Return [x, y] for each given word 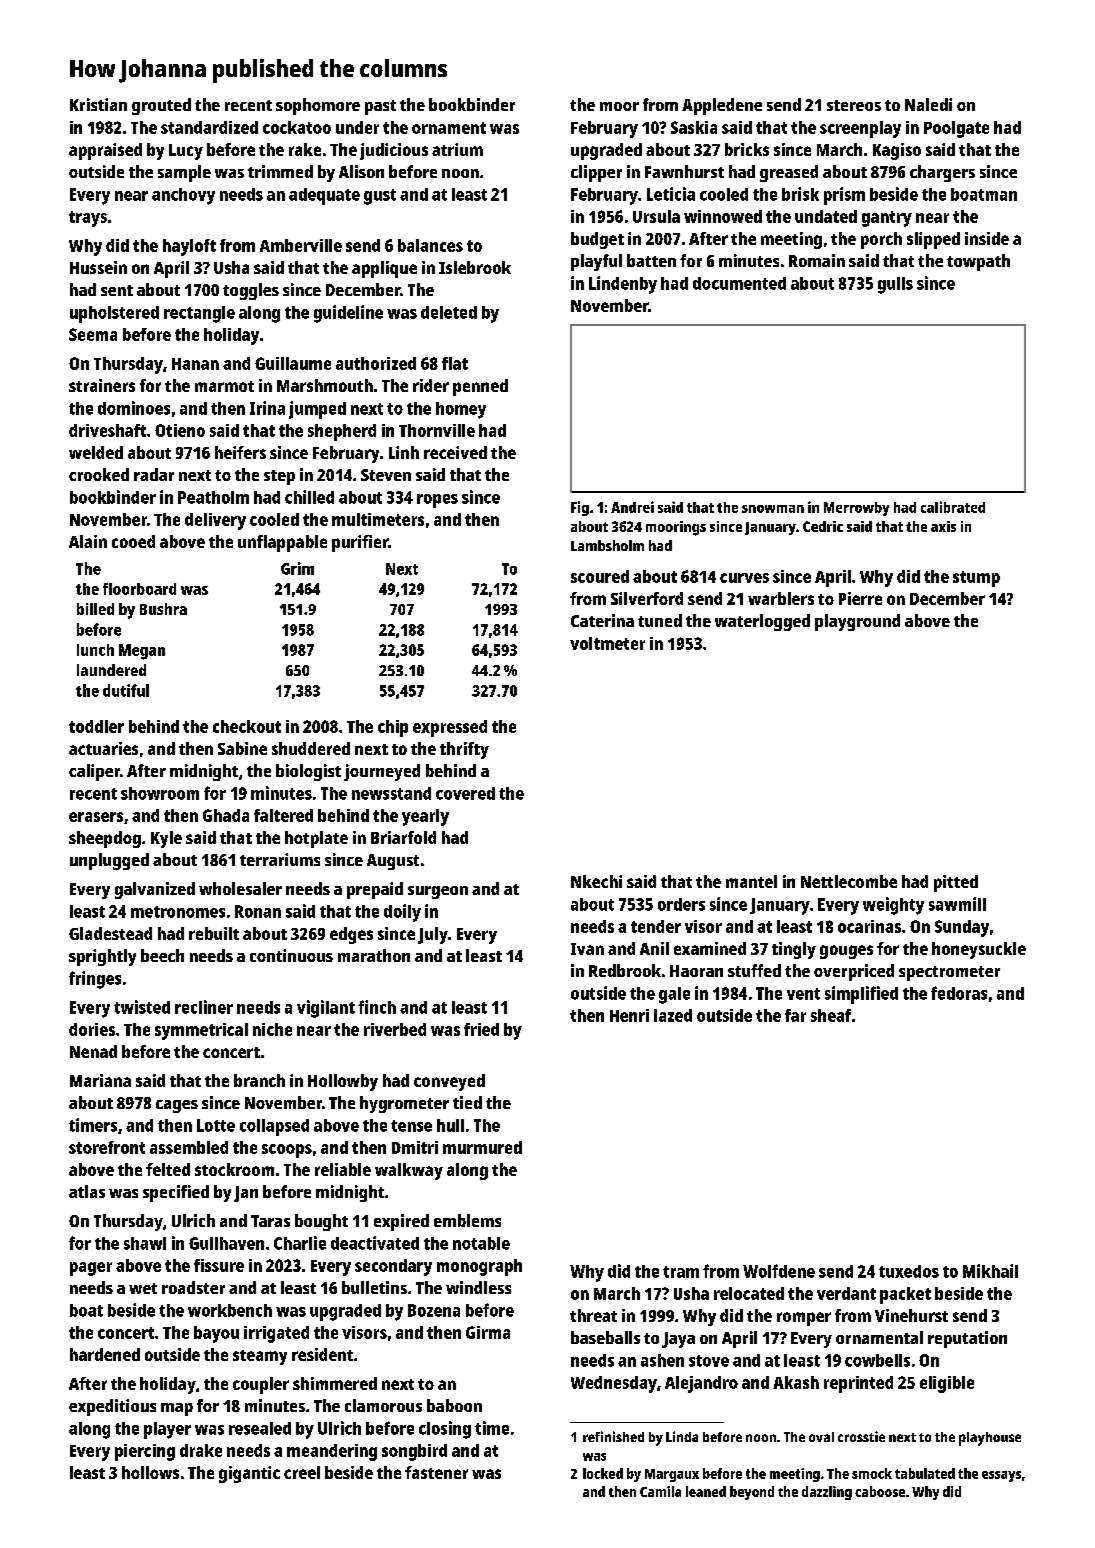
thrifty [464, 750]
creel [302, 1472]
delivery [215, 521]
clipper [596, 173]
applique [384, 269]
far [795, 1015]
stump [976, 579]
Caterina [602, 620]
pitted [956, 883]
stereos [854, 105]
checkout [247, 726]
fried [481, 1029]
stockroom [234, 1169]
